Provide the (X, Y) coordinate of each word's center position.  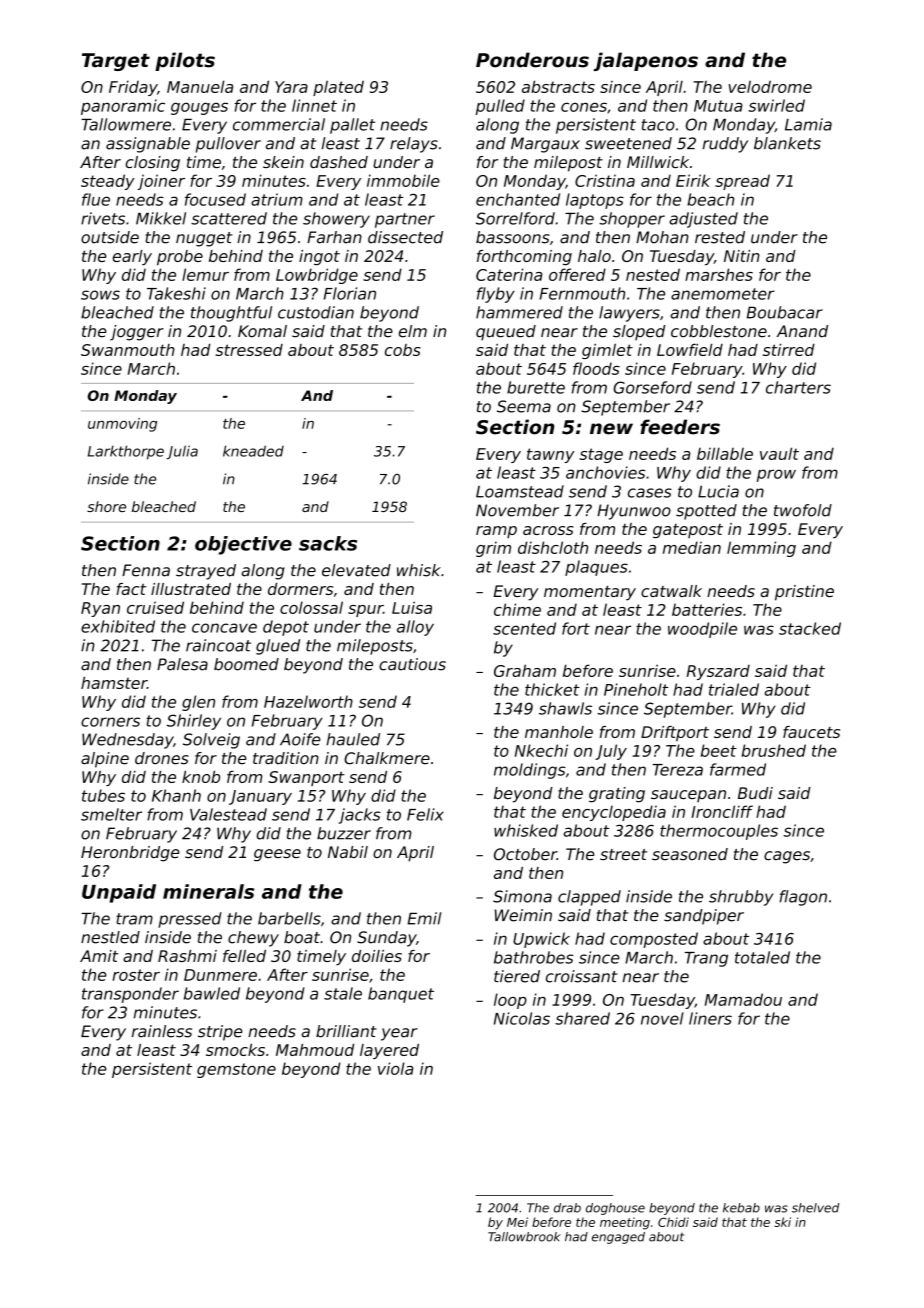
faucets (811, 732)
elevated (356, 570)
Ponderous (532, 60)
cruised (155, 607)
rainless (162, 1031)
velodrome (770, 86)
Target (116, 62)
